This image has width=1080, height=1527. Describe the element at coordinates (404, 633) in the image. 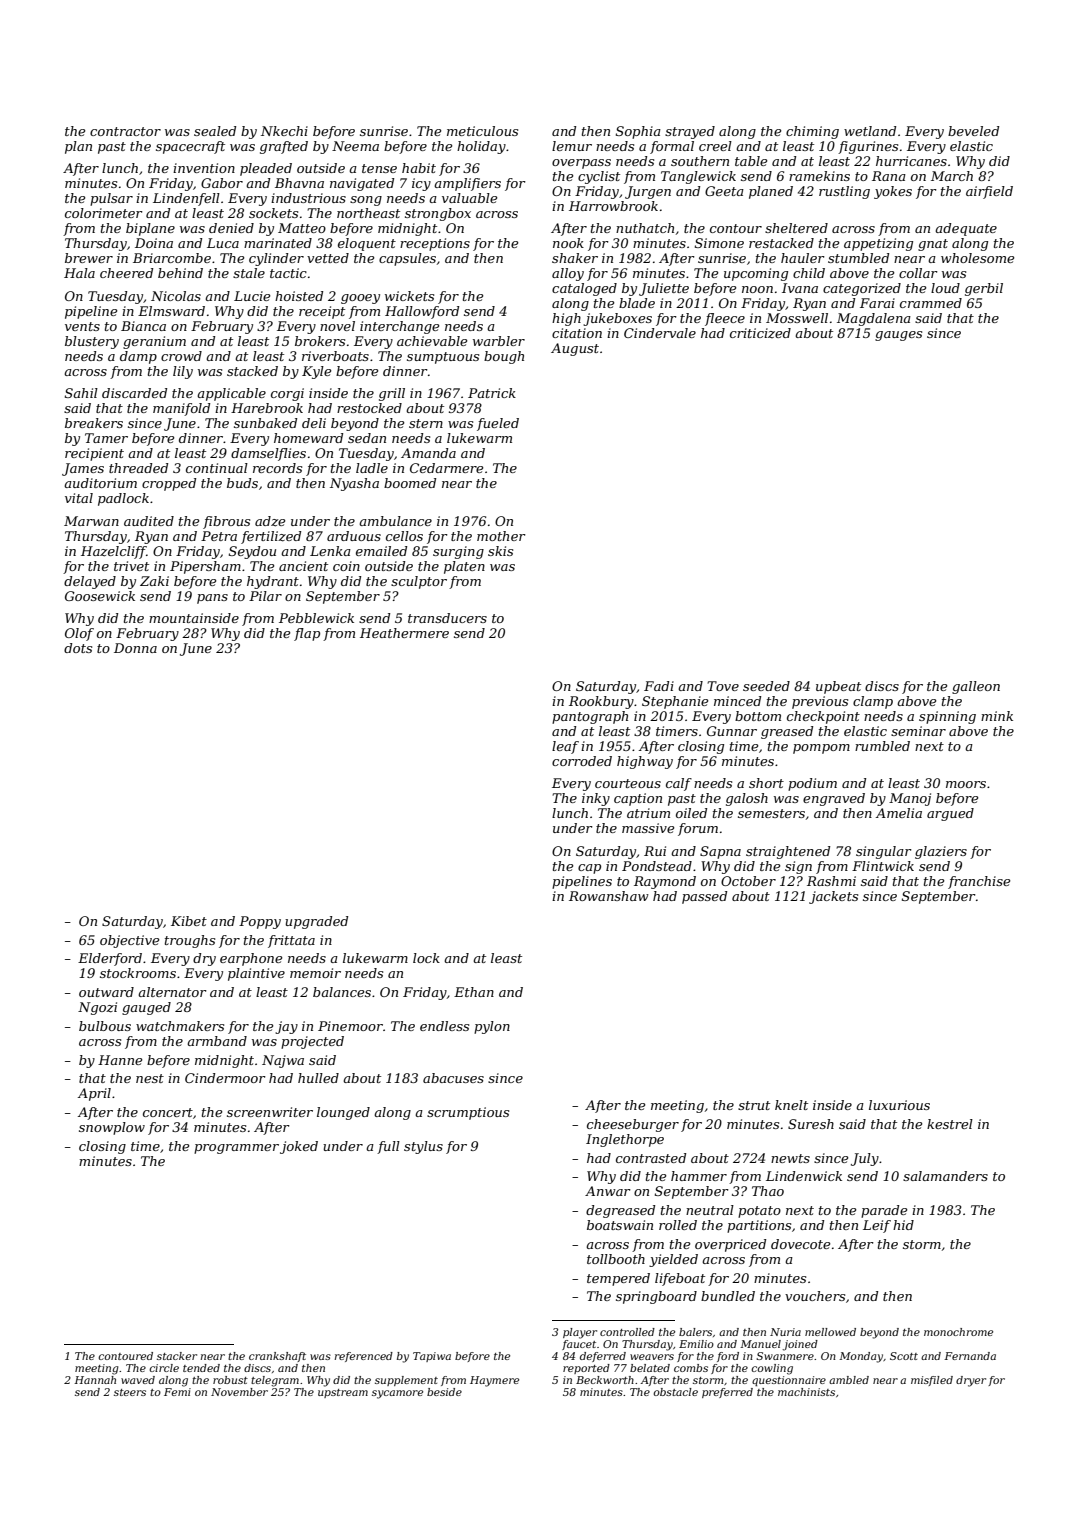

I see `Heathermere` at that location.
